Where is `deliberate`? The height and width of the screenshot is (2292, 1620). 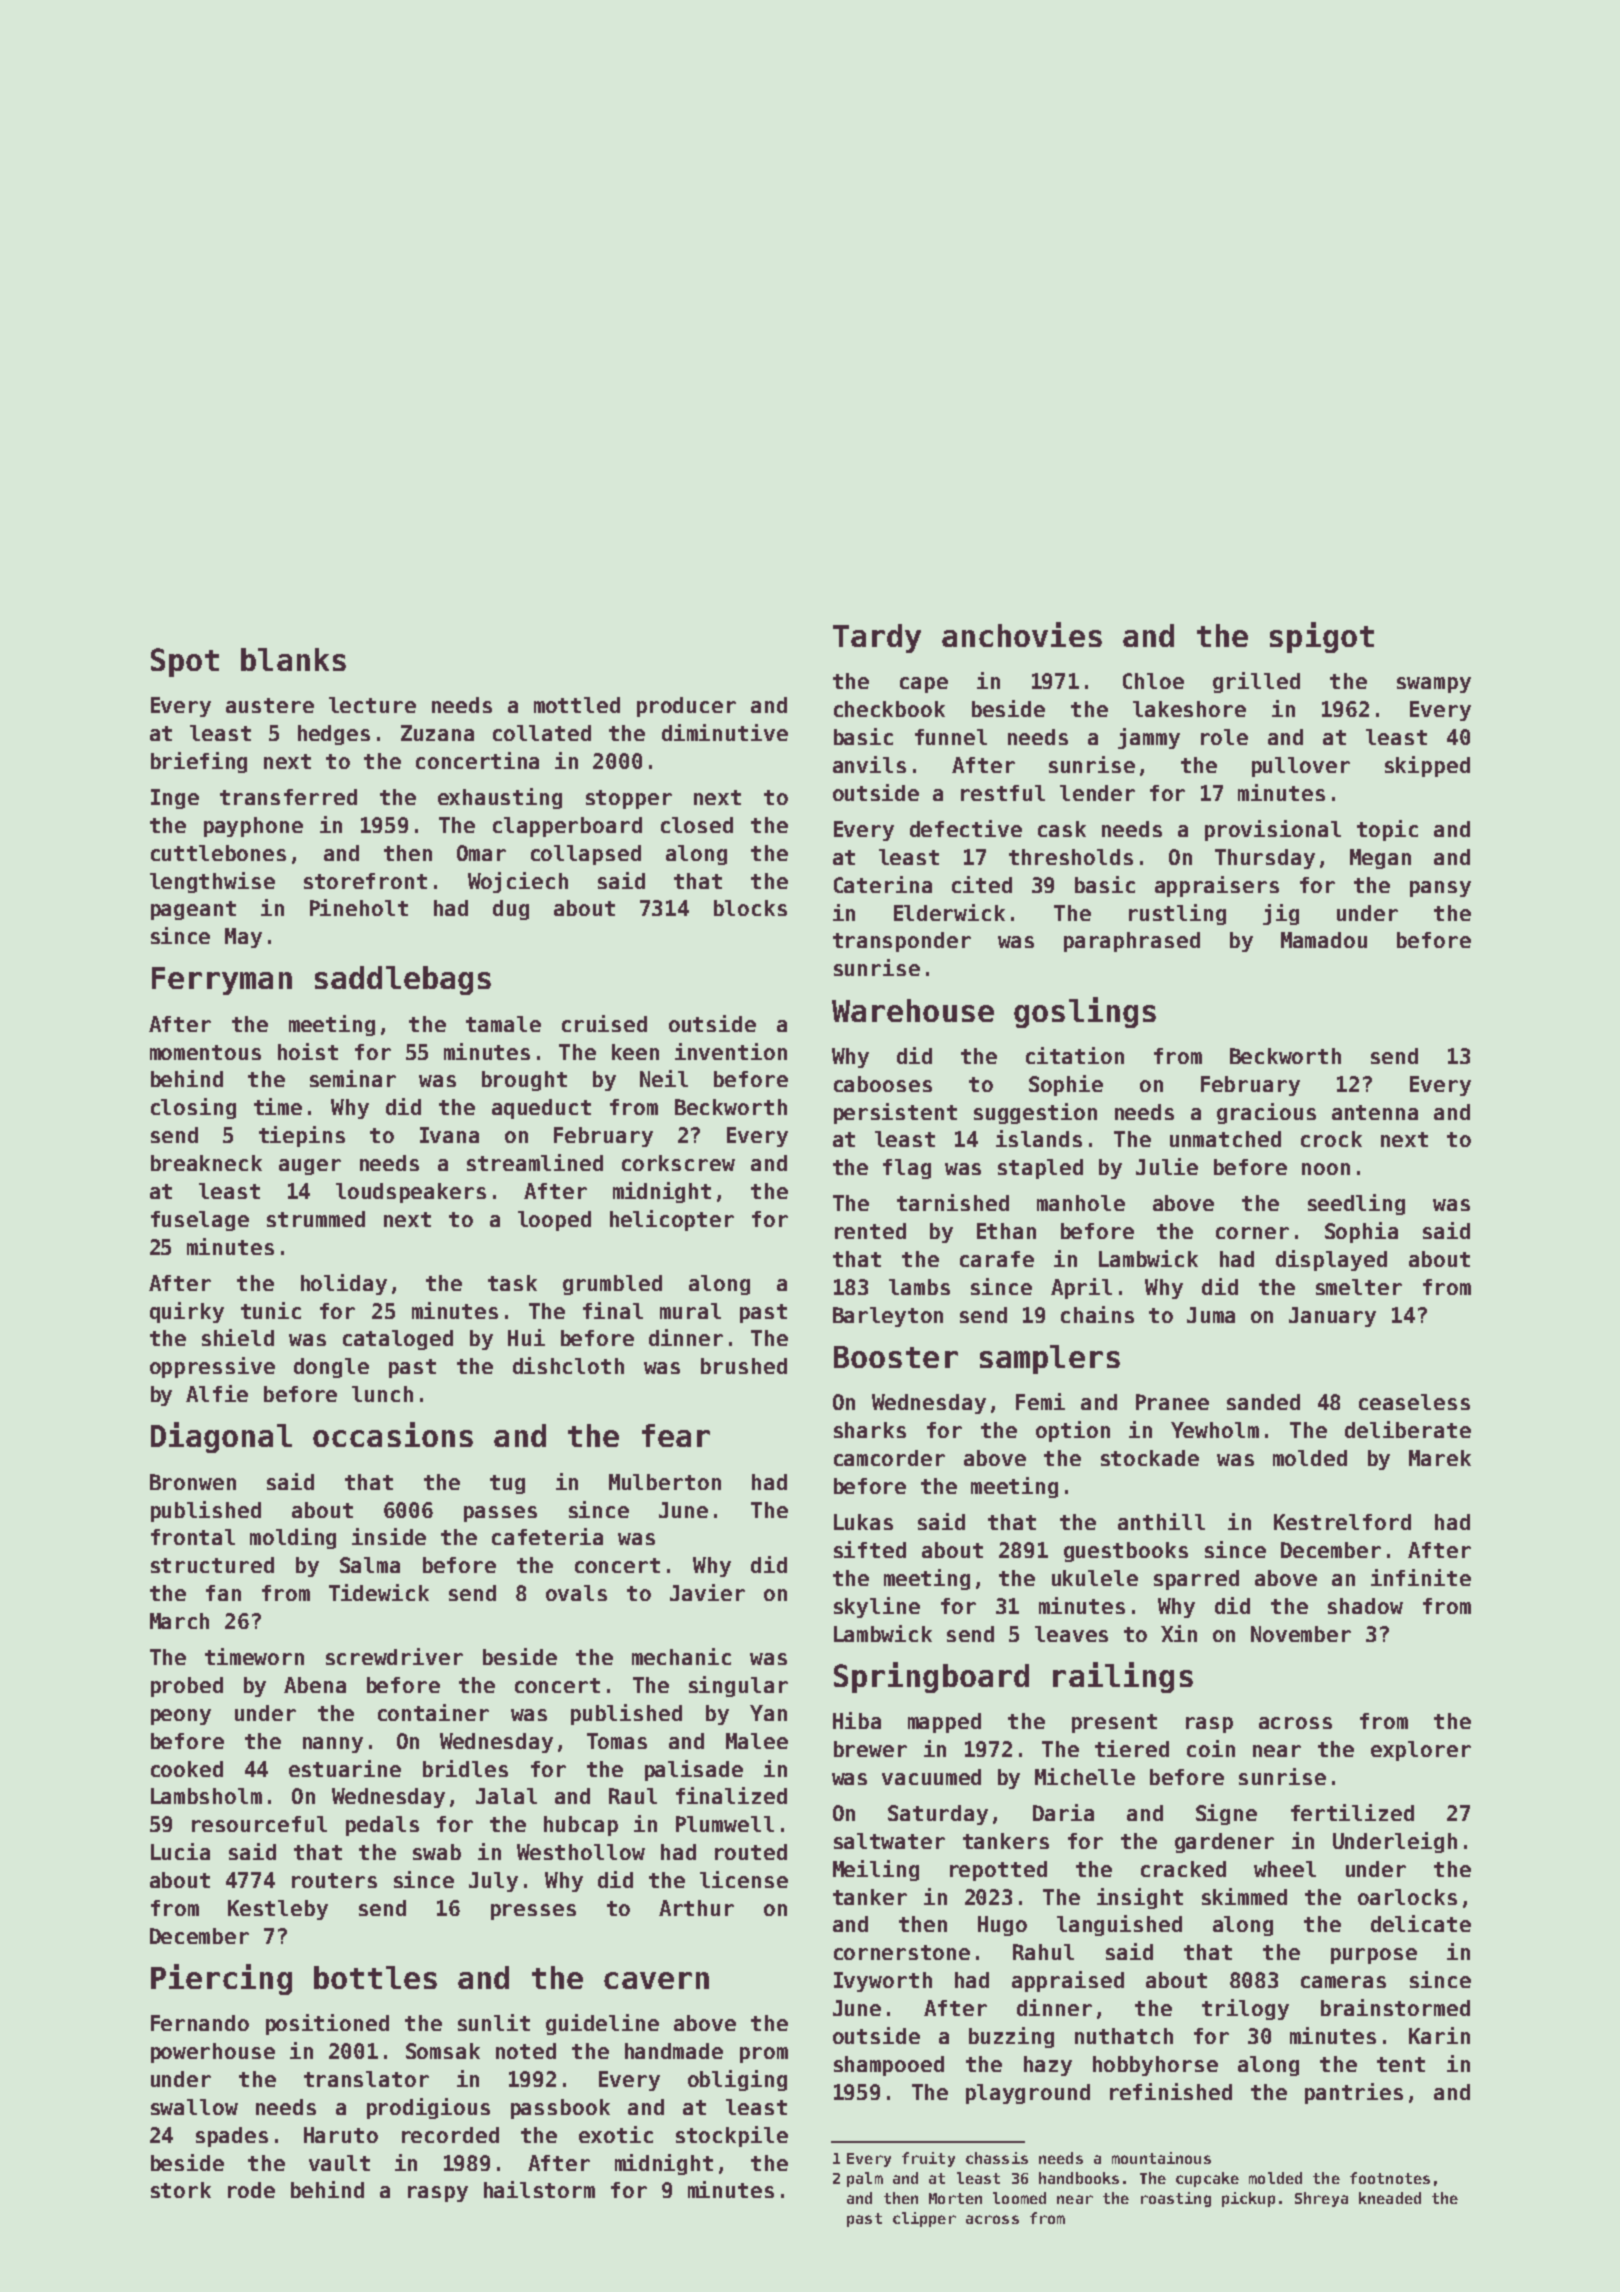 deliberate is located at coordinates (1408, 1429).
